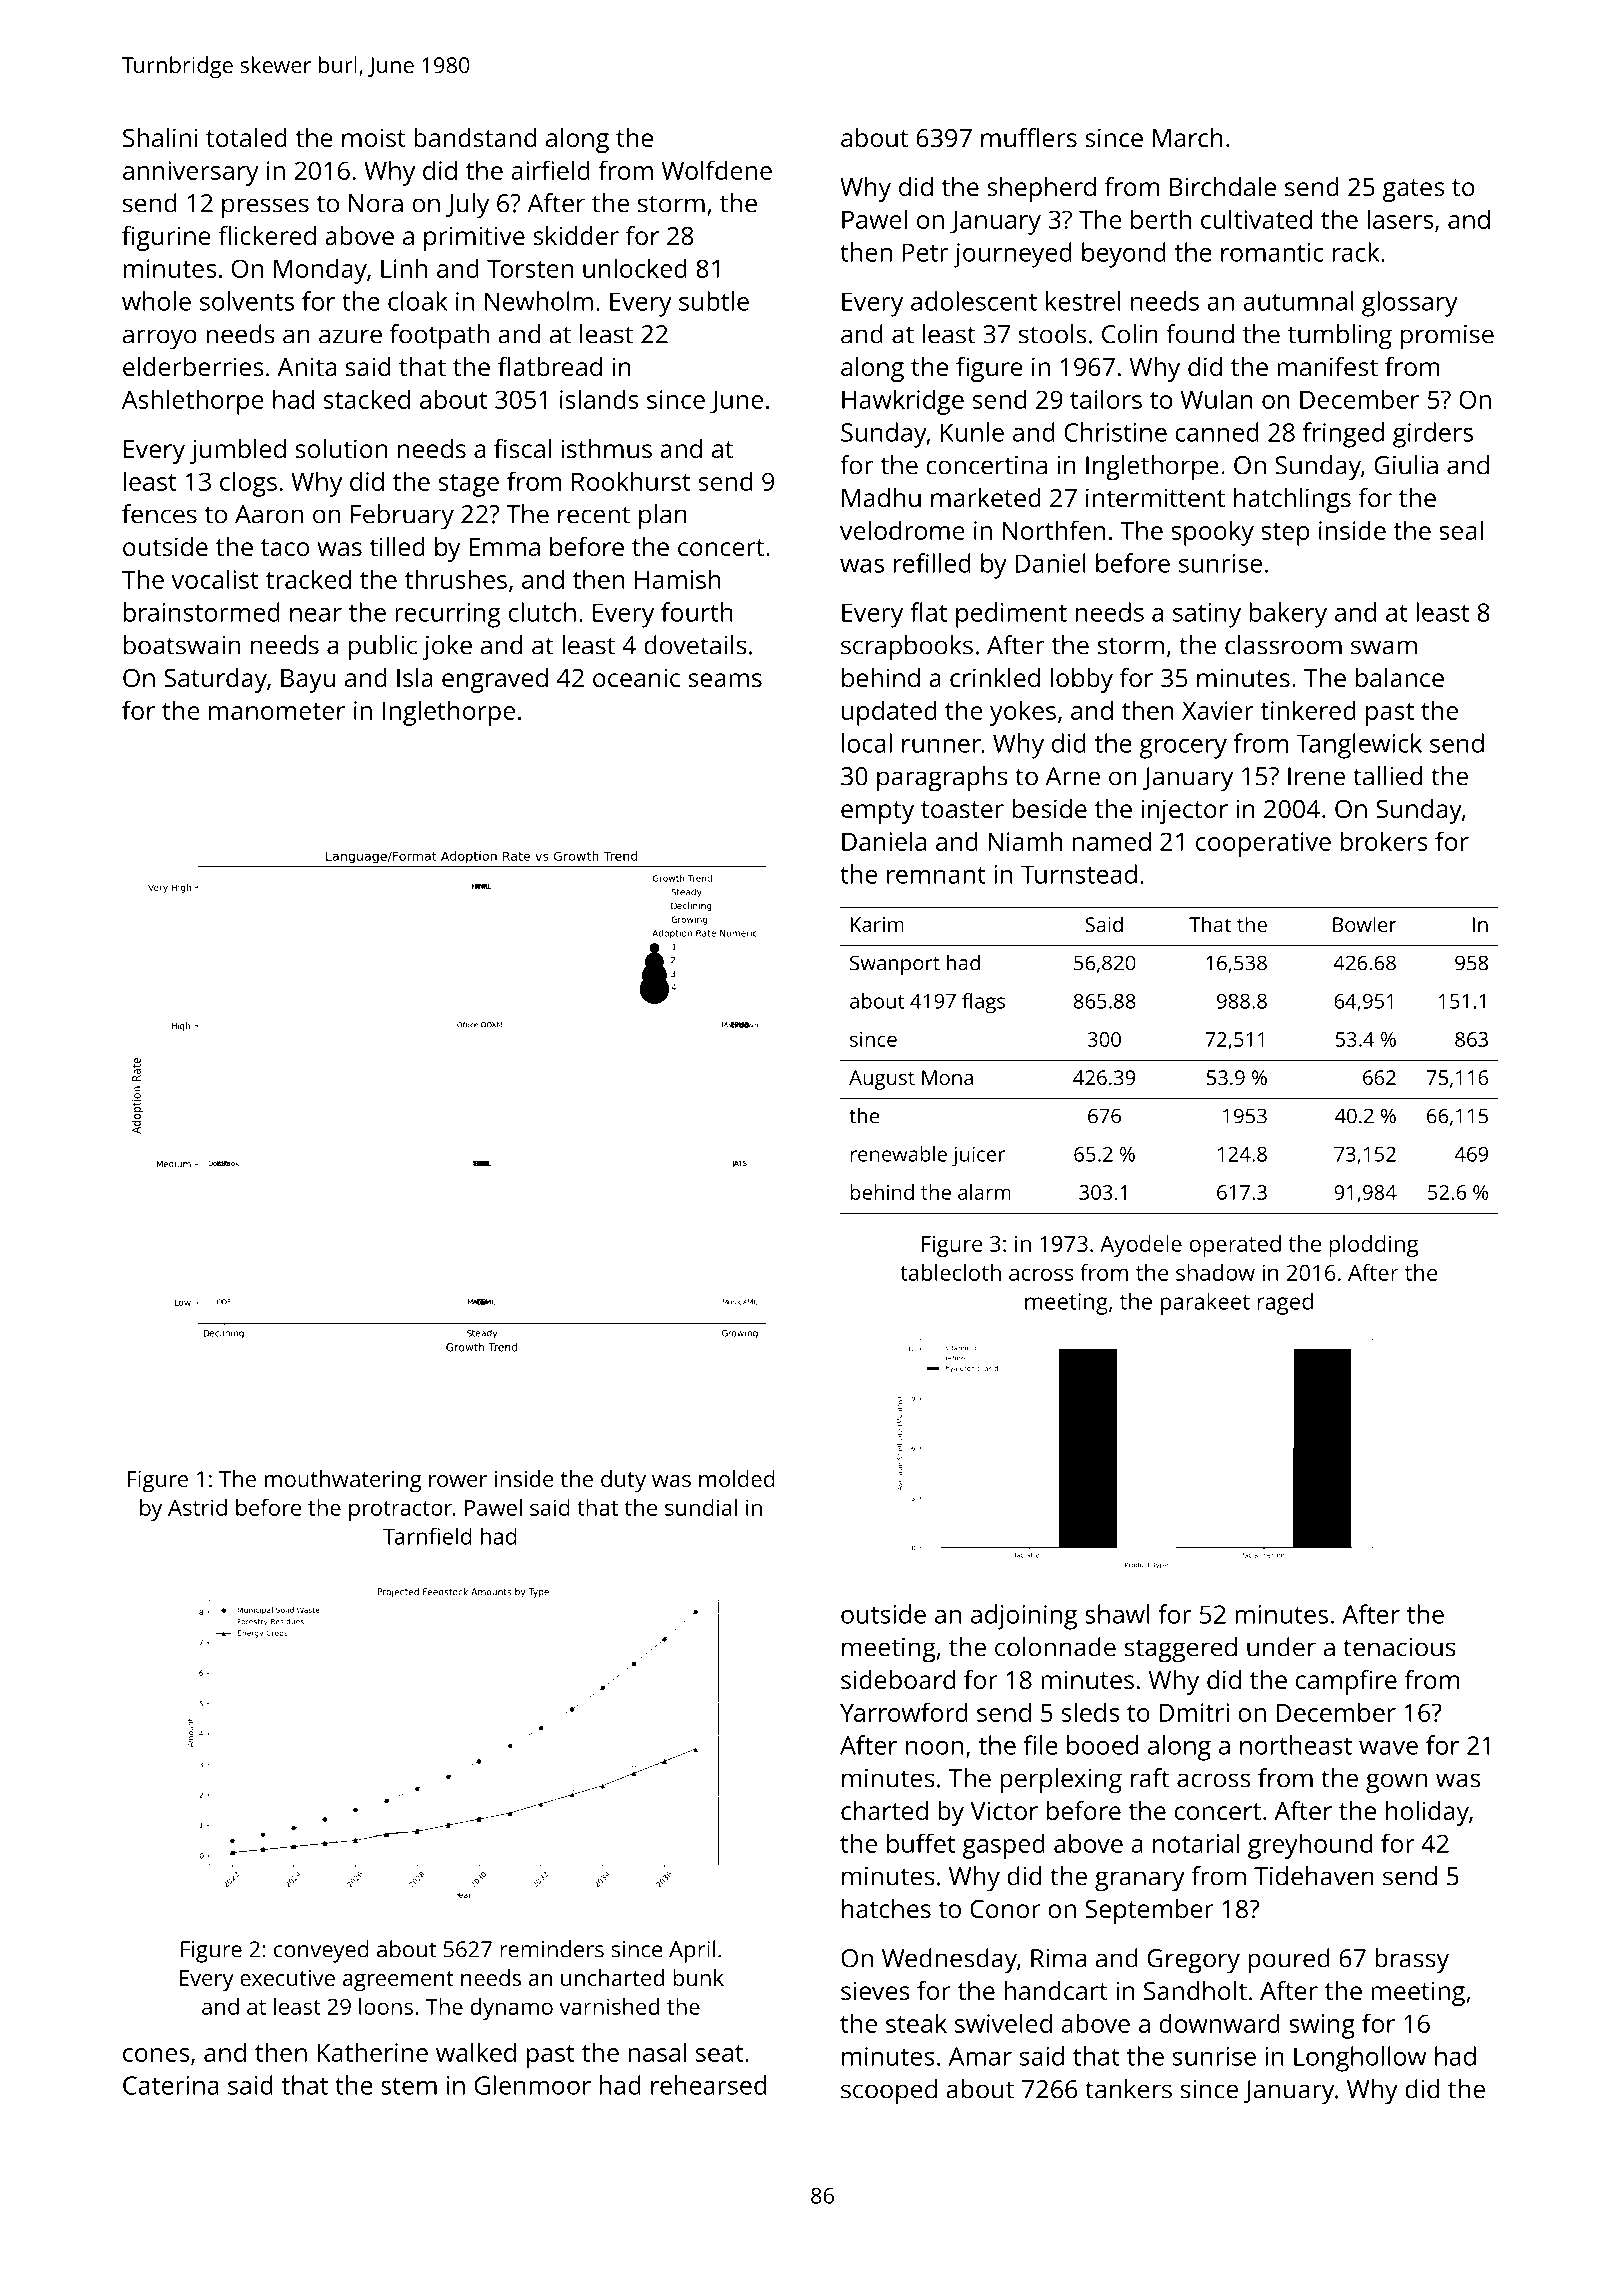 Image resolution: width=1620 pixels, height=2292 pixels. Describe the element at coordinates (717, 170) in the page. I see `Wolfdene` at that location.
